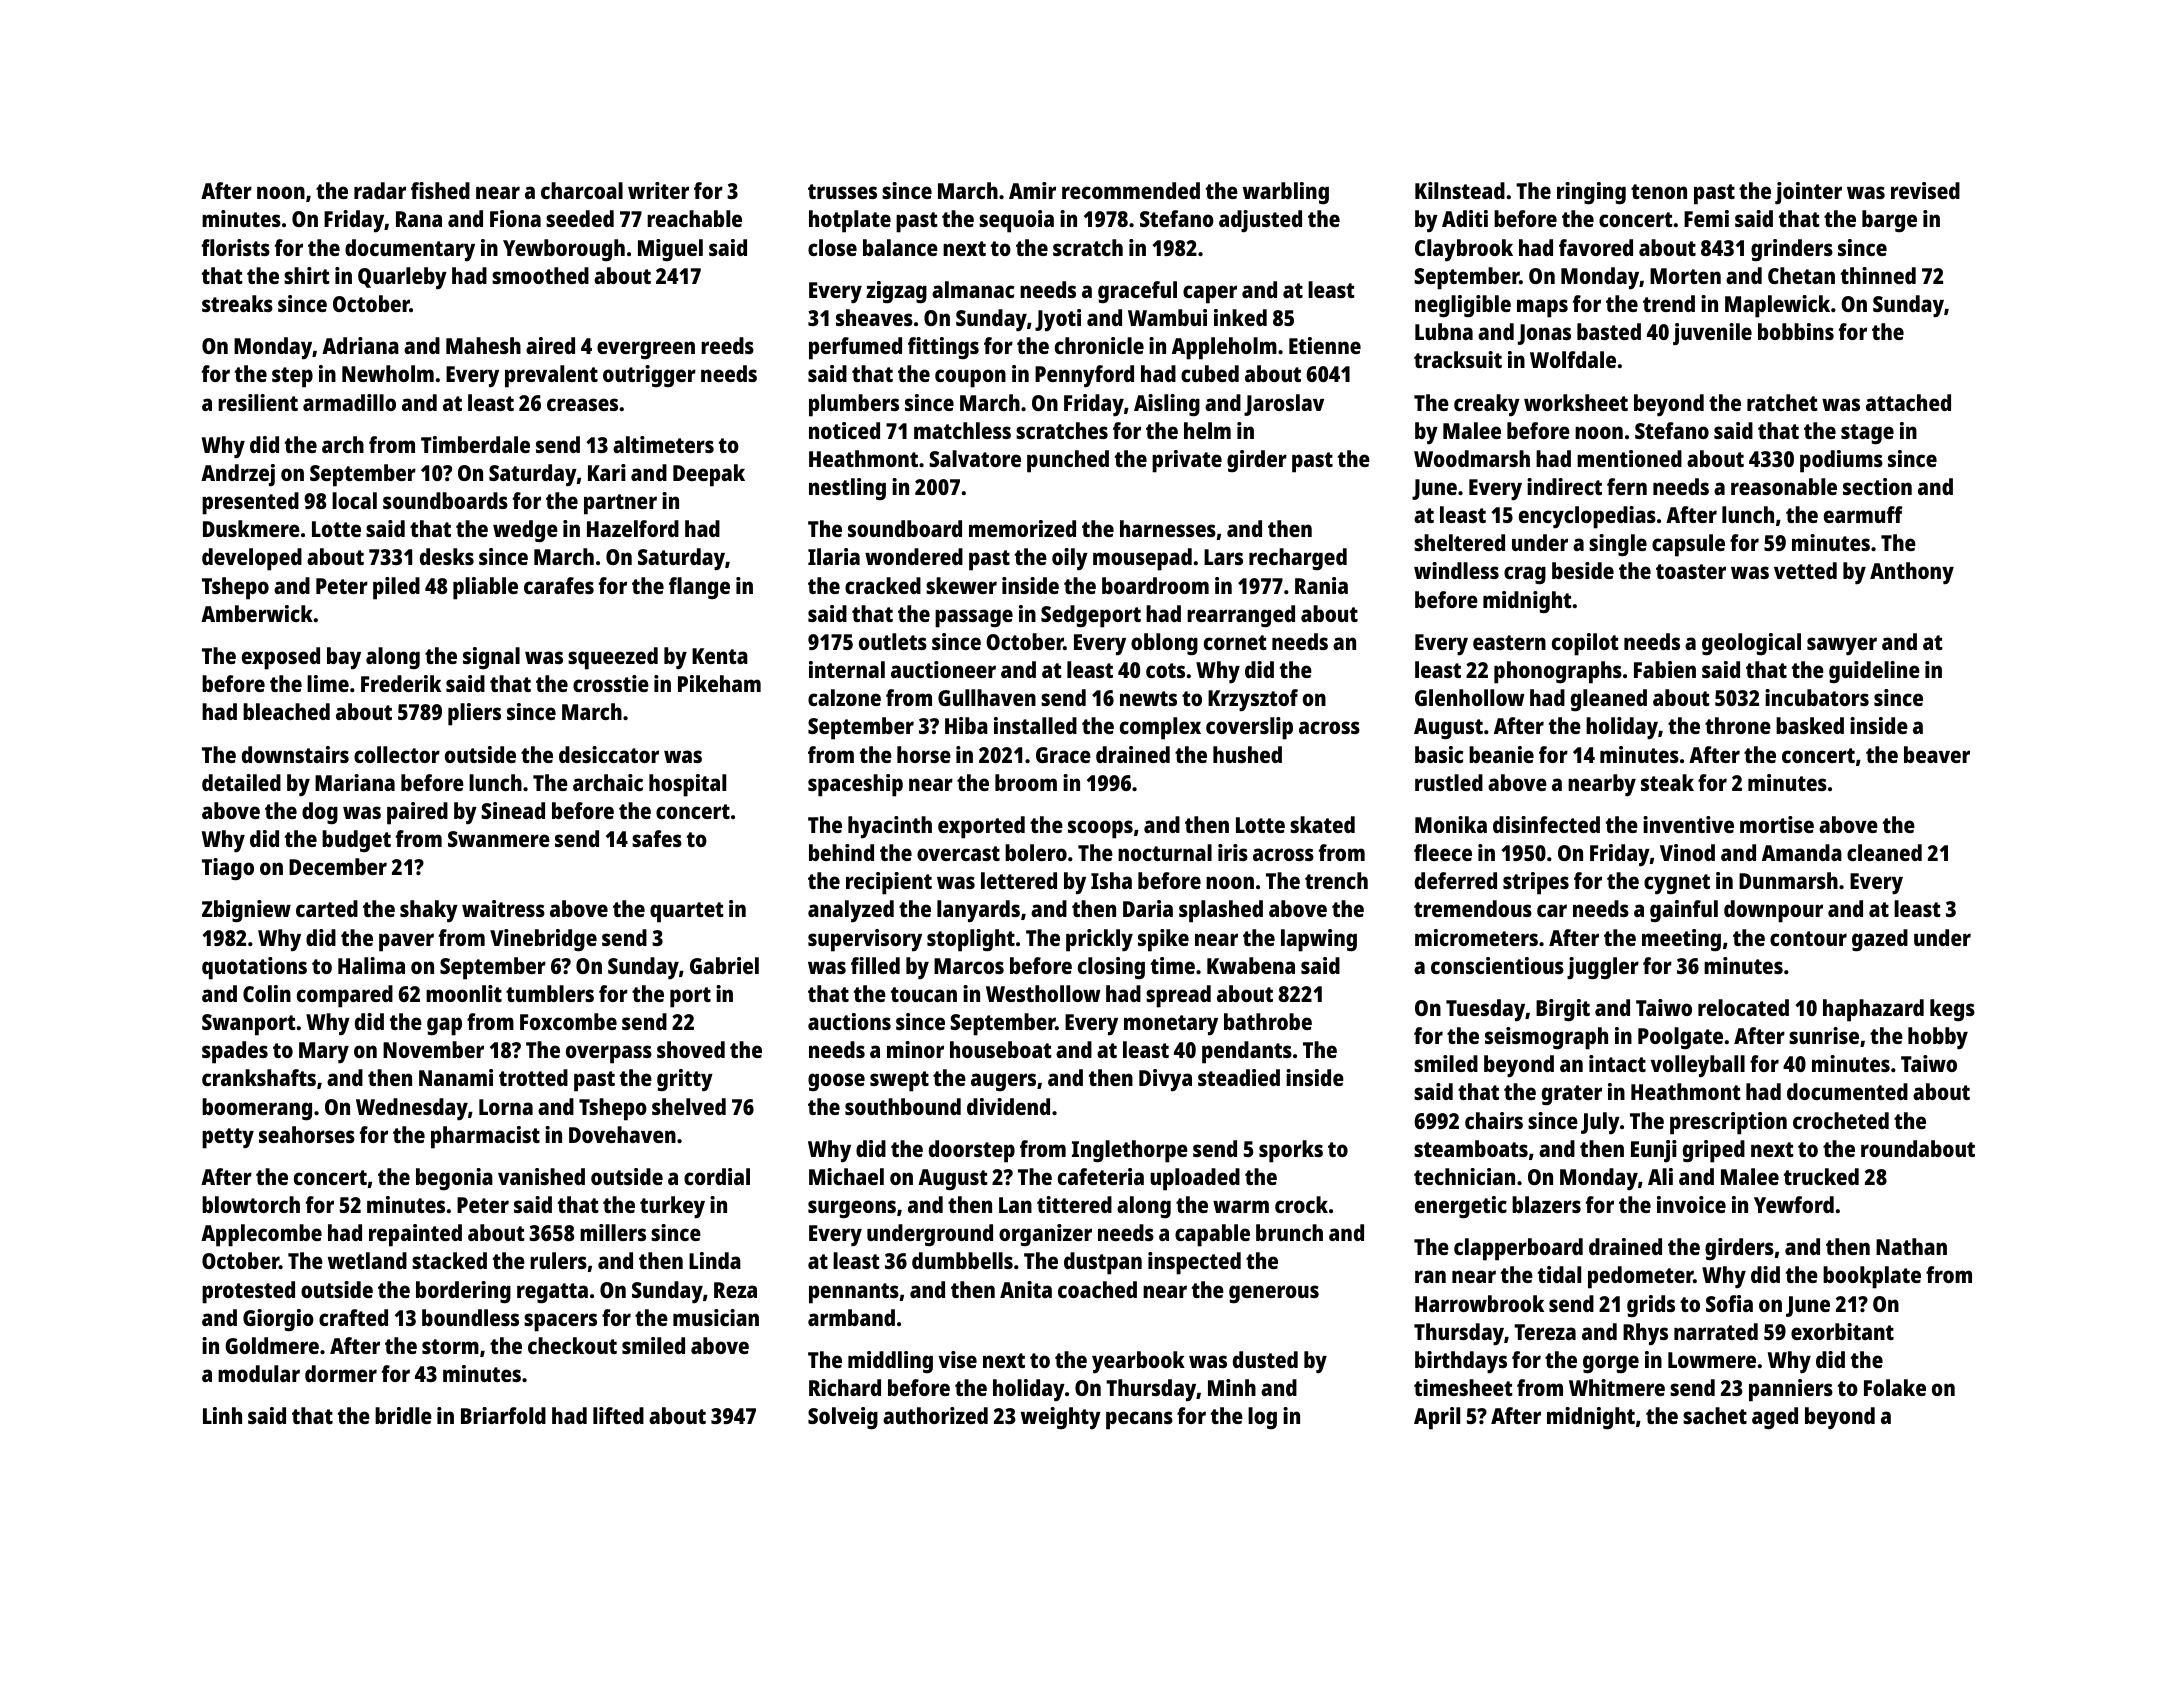 Image resolution: width=2178 pixels, height=1683 pixels. I want to click on local, so click(354, 500).
